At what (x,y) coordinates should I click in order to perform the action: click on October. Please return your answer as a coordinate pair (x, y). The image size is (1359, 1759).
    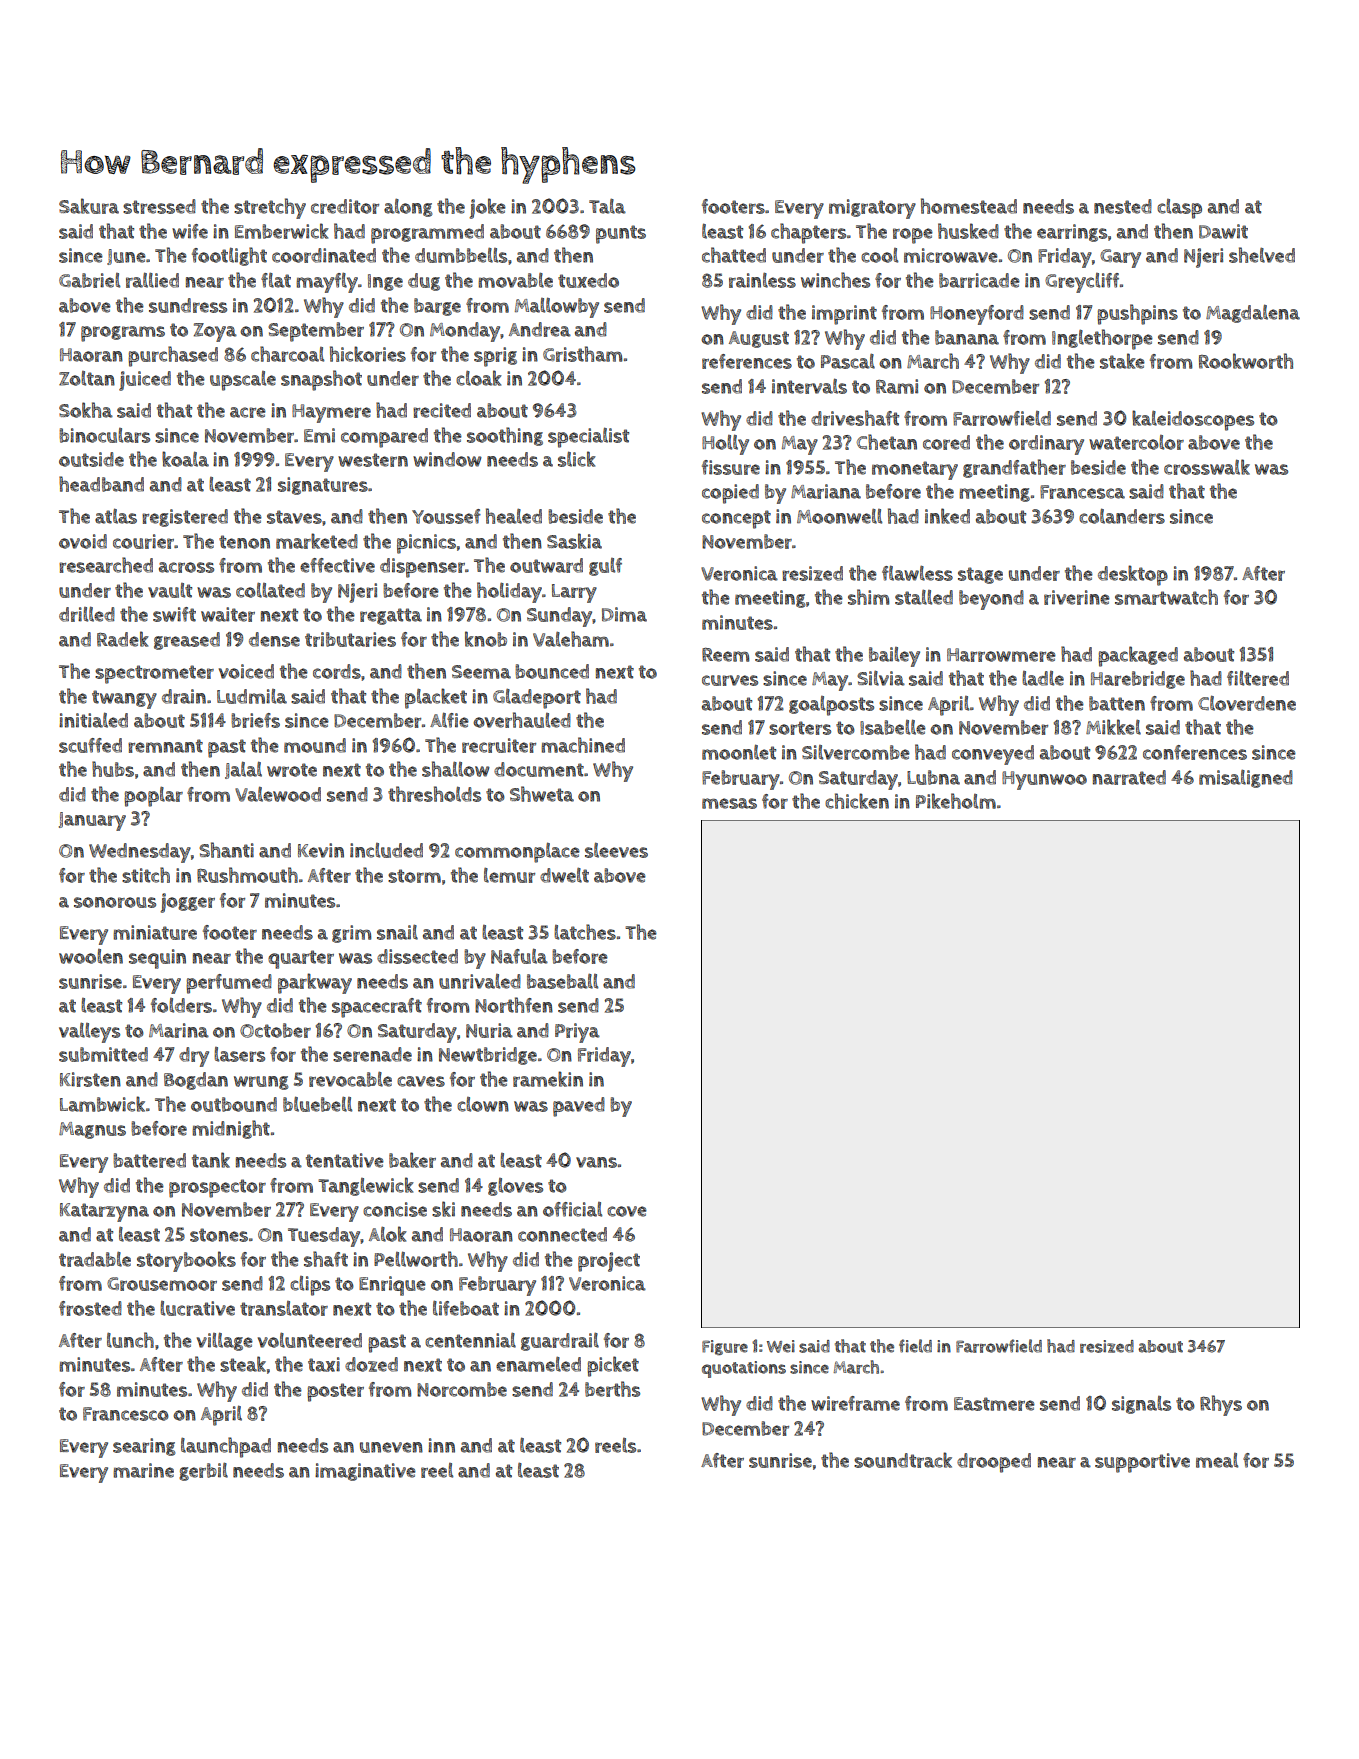
    Looking at the image, I should click on (275, 1030).
